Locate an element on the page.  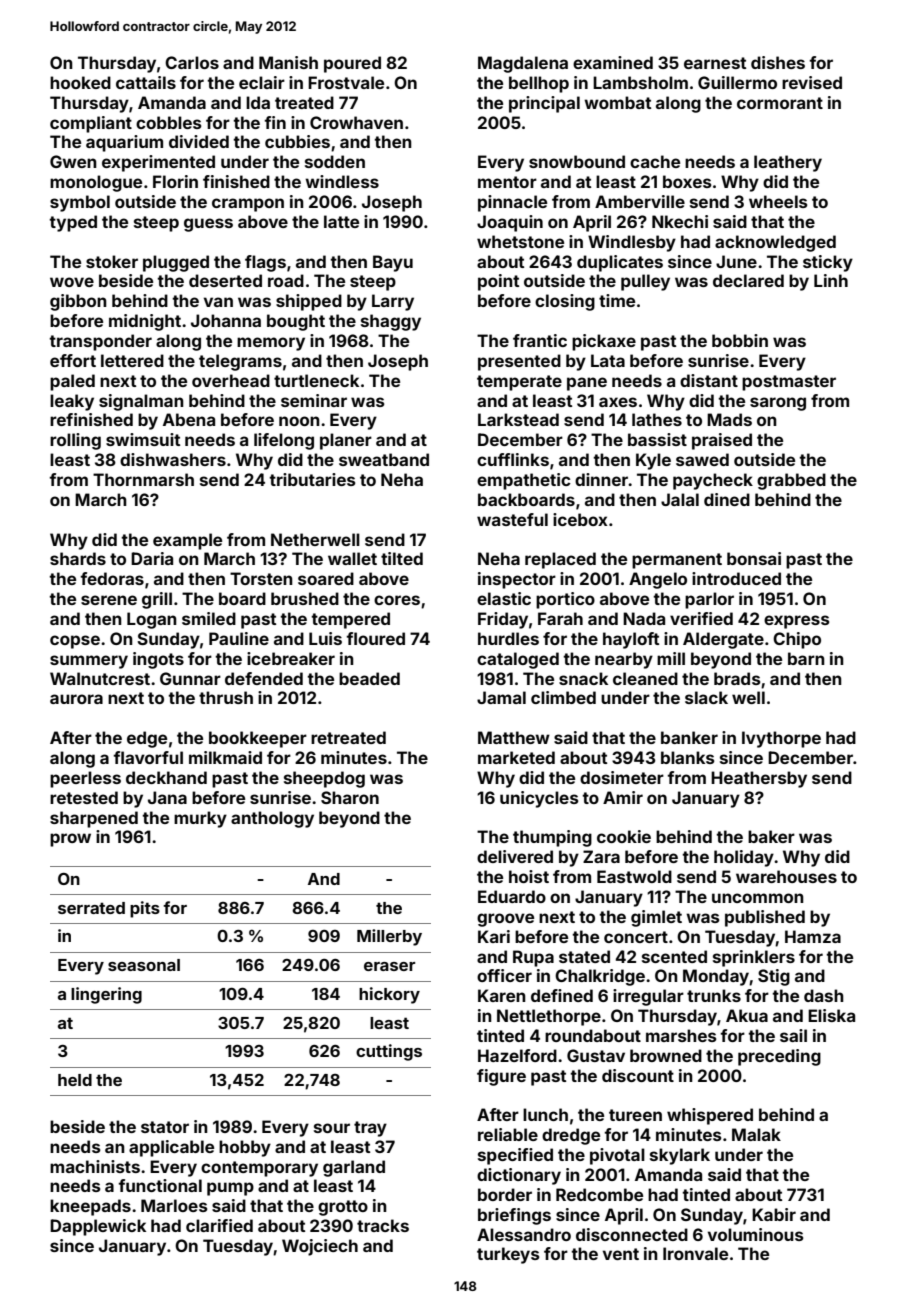
Matthew is located at coordinates (514, 737).
